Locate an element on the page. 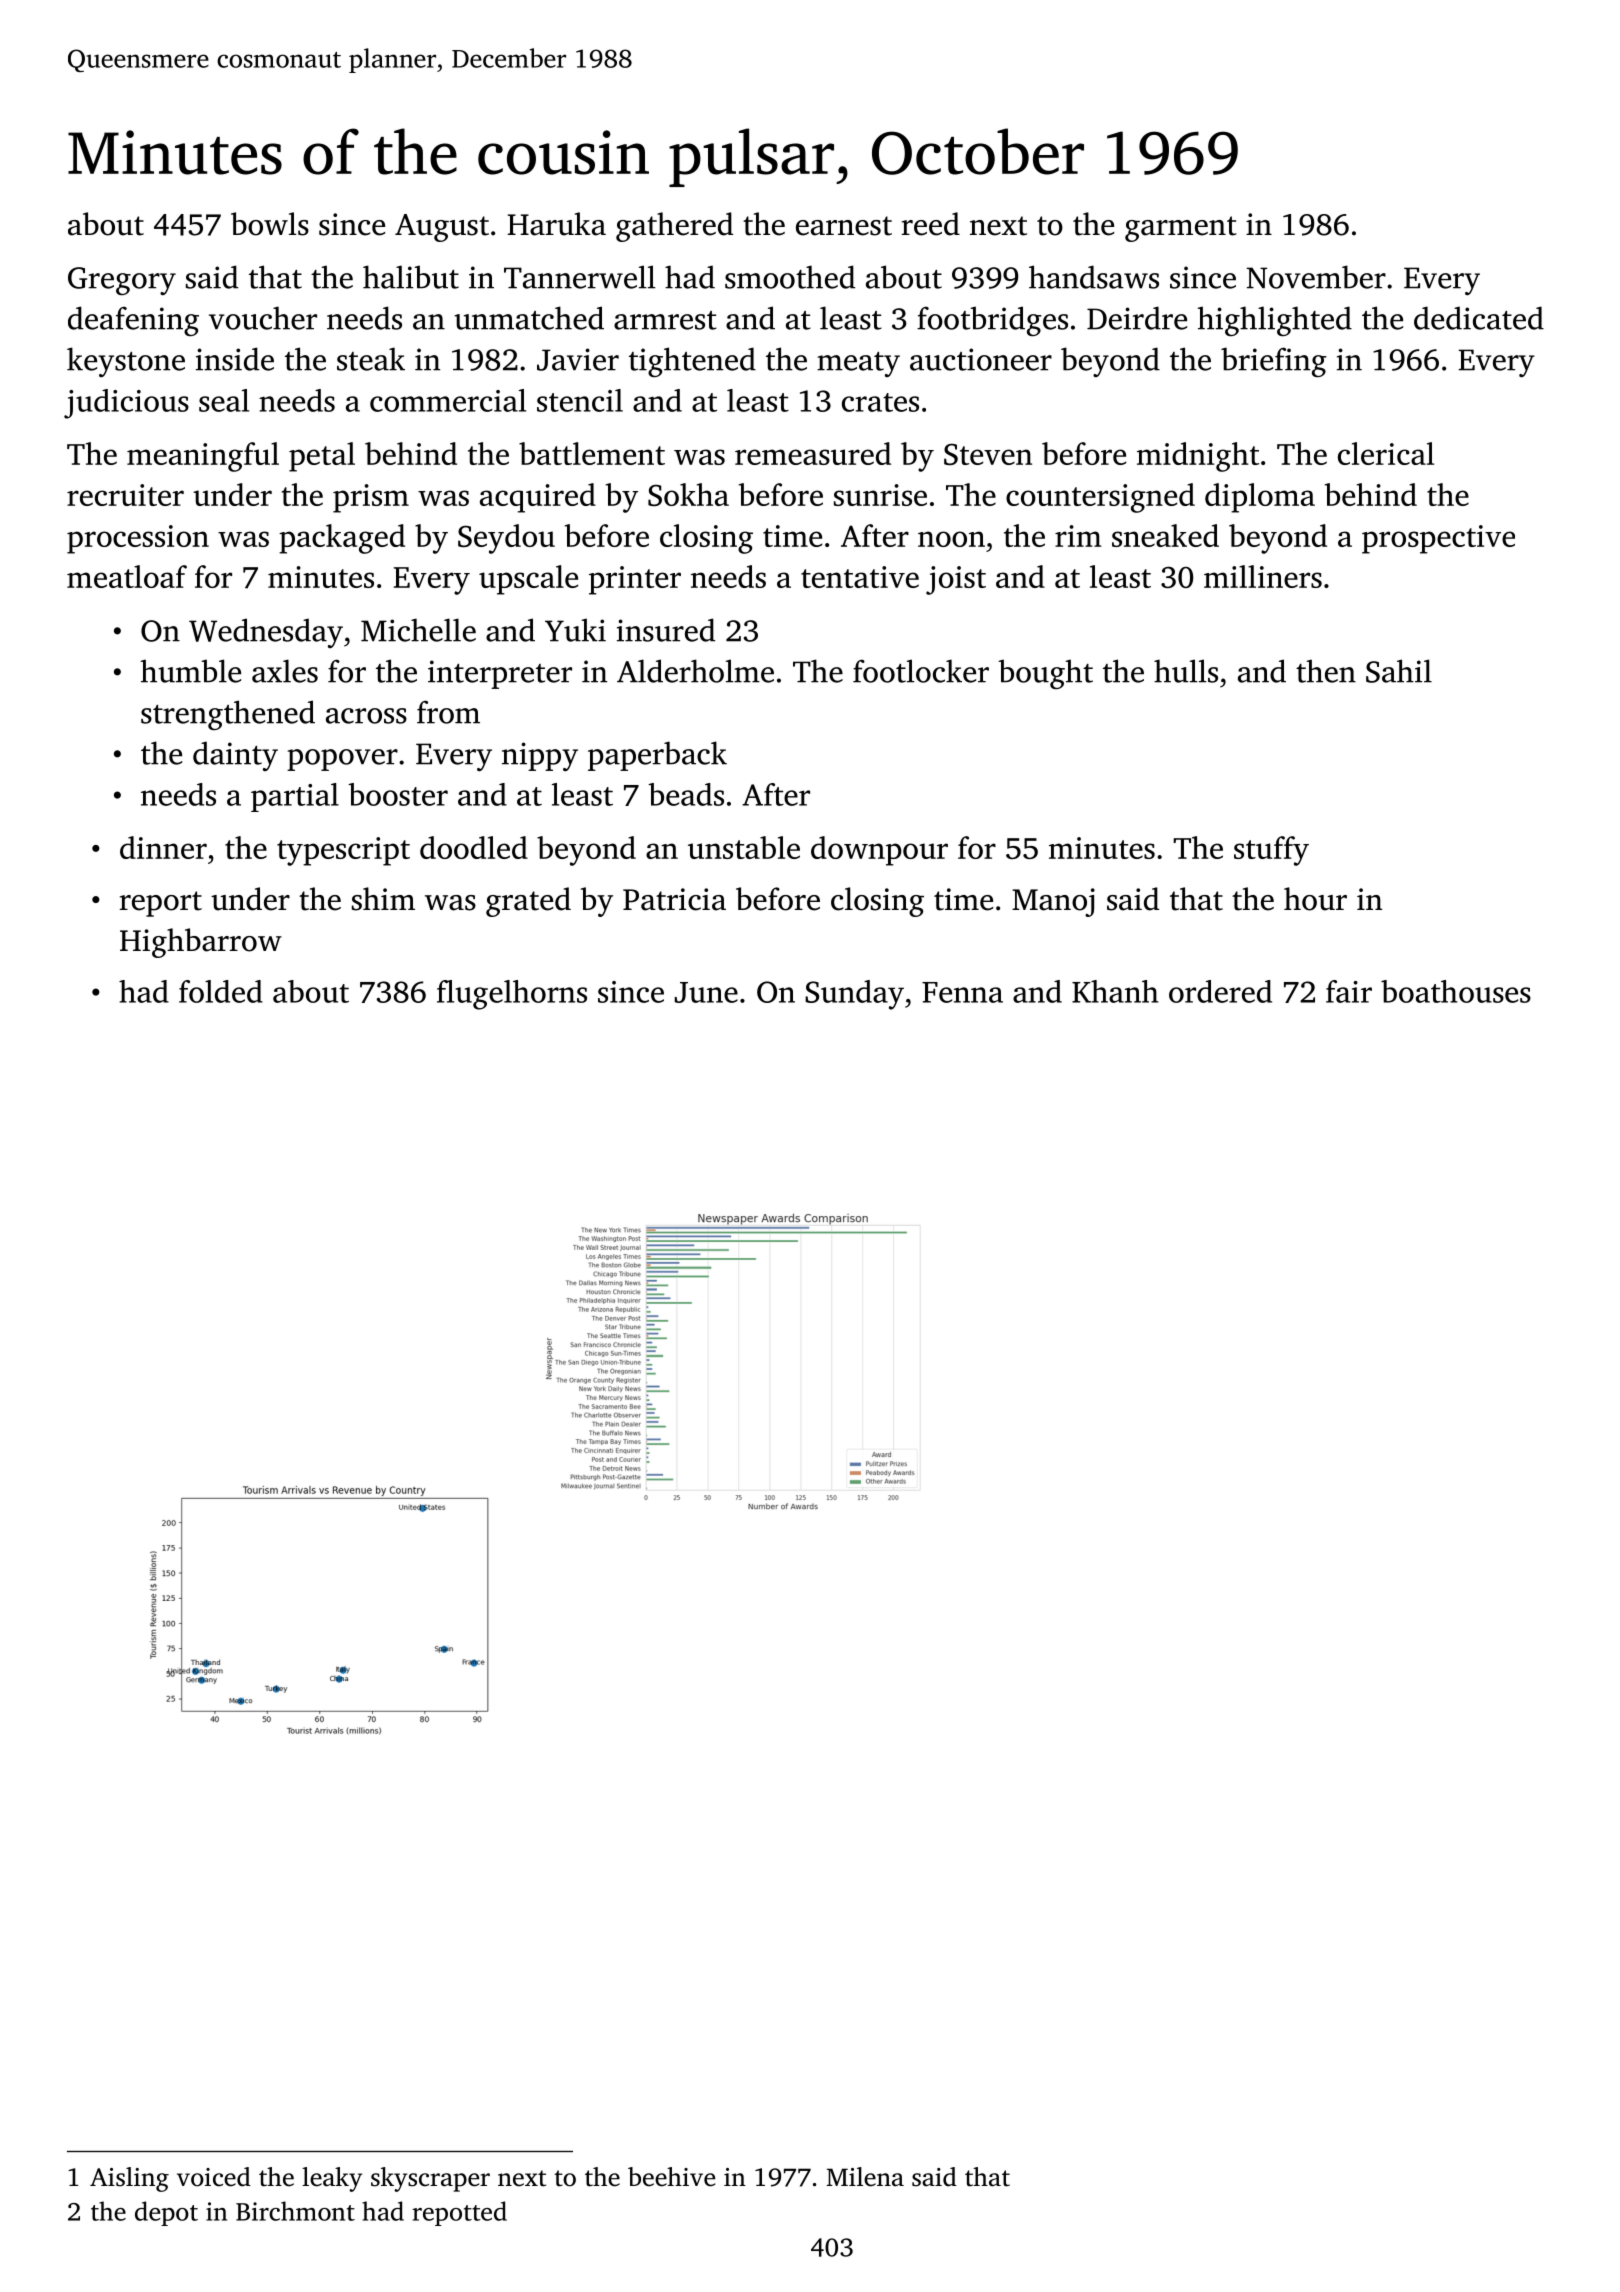 The image size is (1620, 2292). fair is located at coordinates (1349, 991).
